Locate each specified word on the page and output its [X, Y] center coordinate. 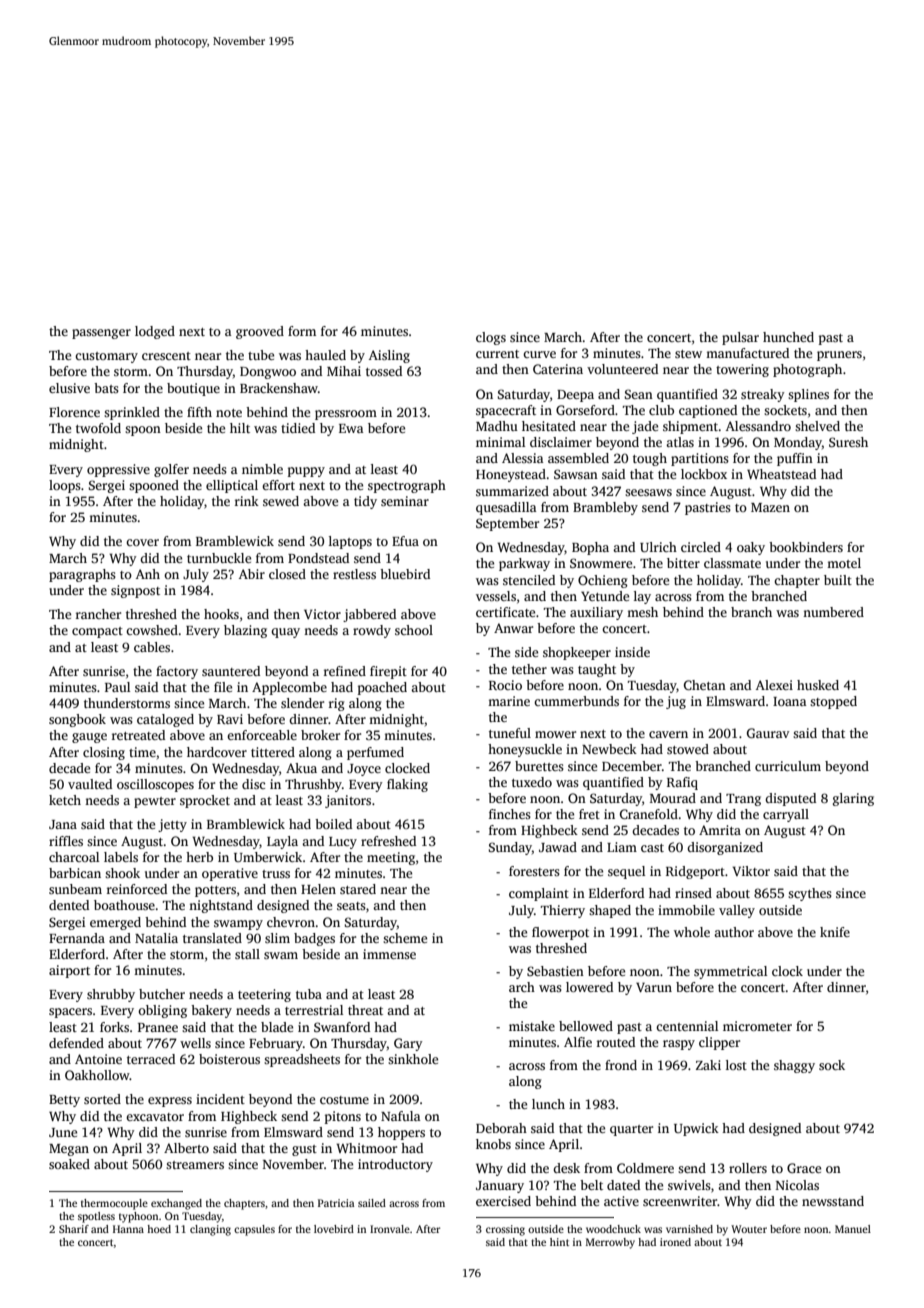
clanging [210, 1230]
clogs [491, 338]
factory [177, 672]
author [734, 932]
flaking [407, 785]
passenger [101, 334]
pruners [839, 356]
